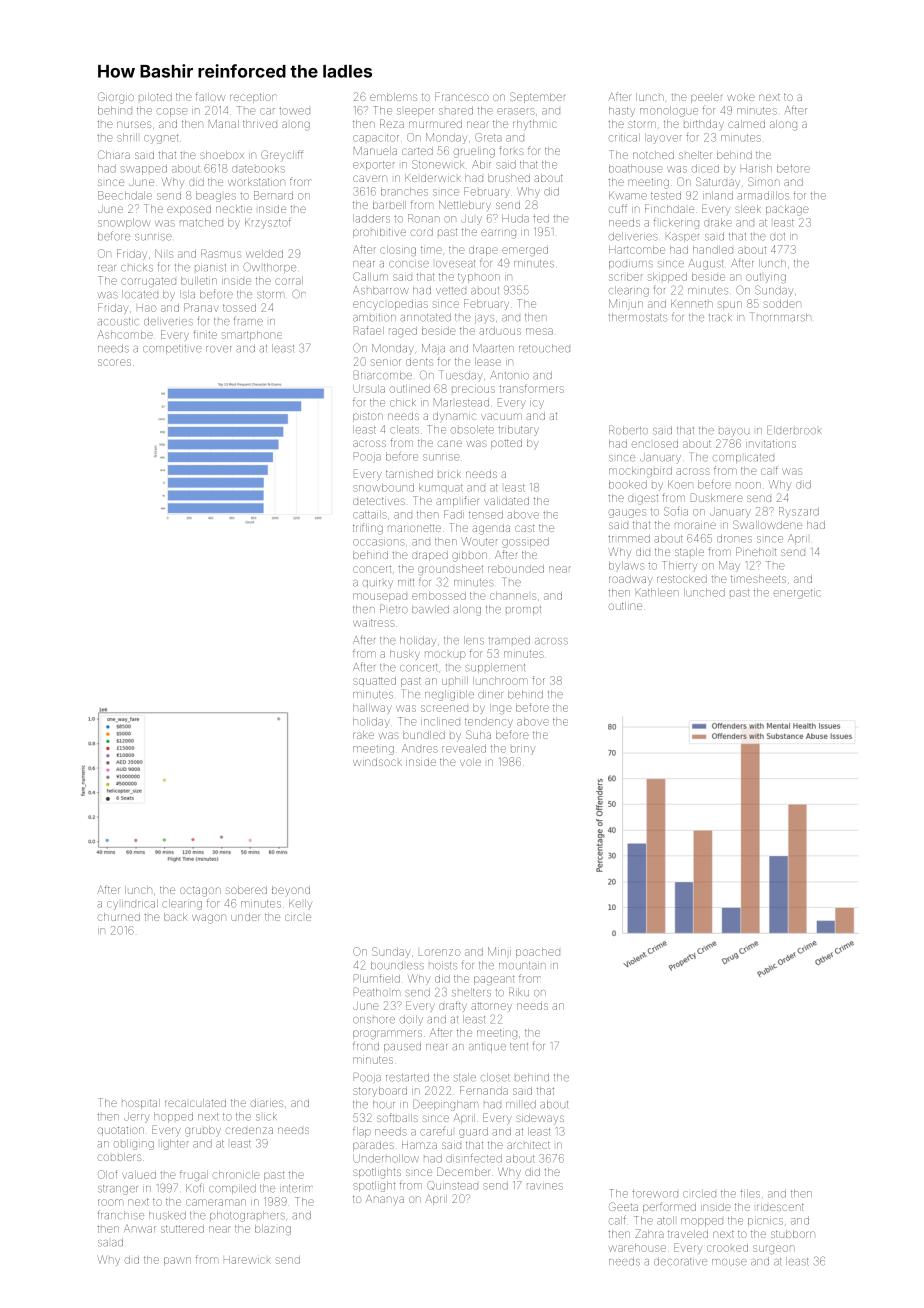  Describe the element at coordinates (713, 250) in the document. I see `handled` at that location.
